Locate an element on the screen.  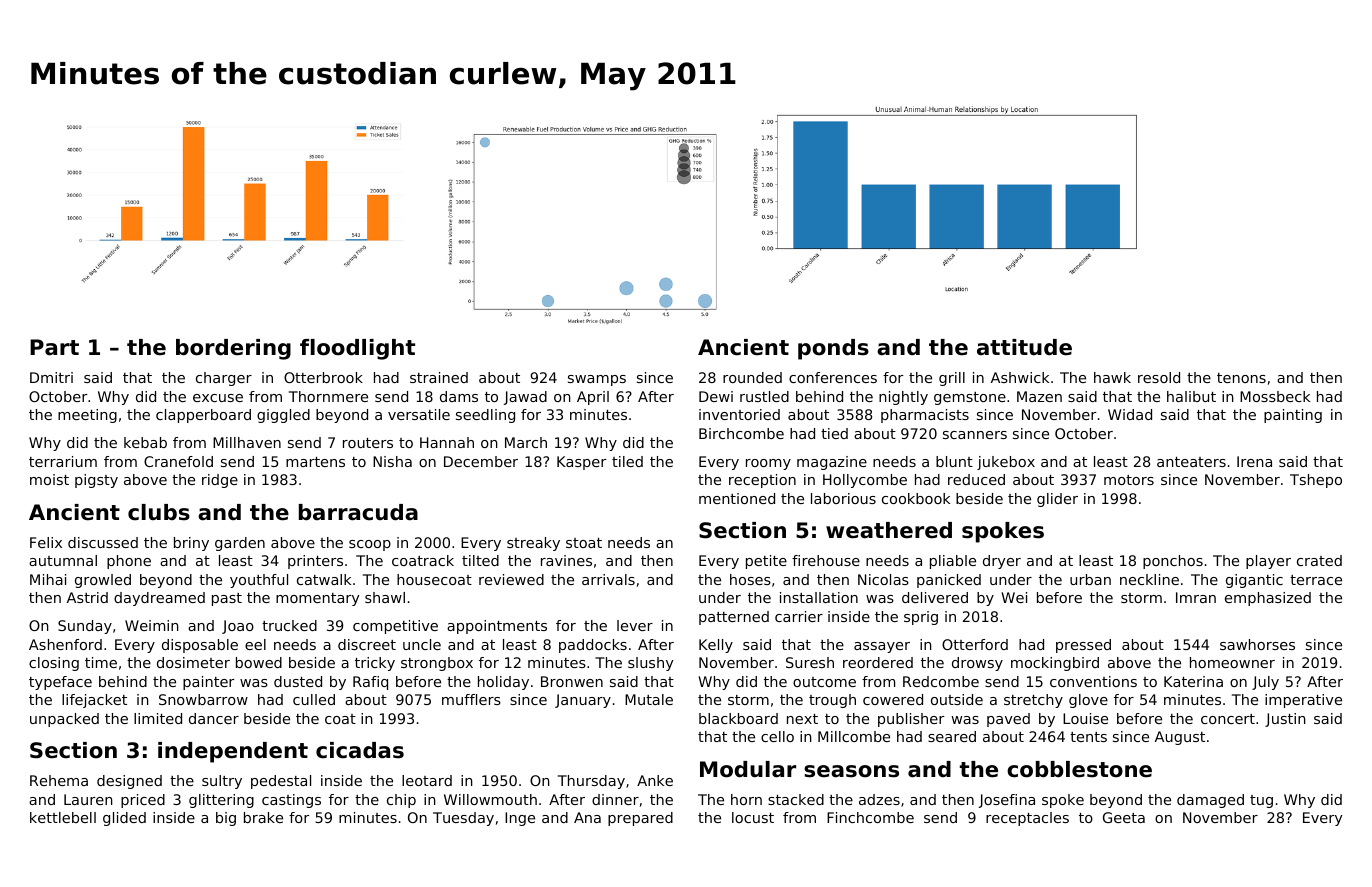
Mutale is located at coordinates (649, 699).
